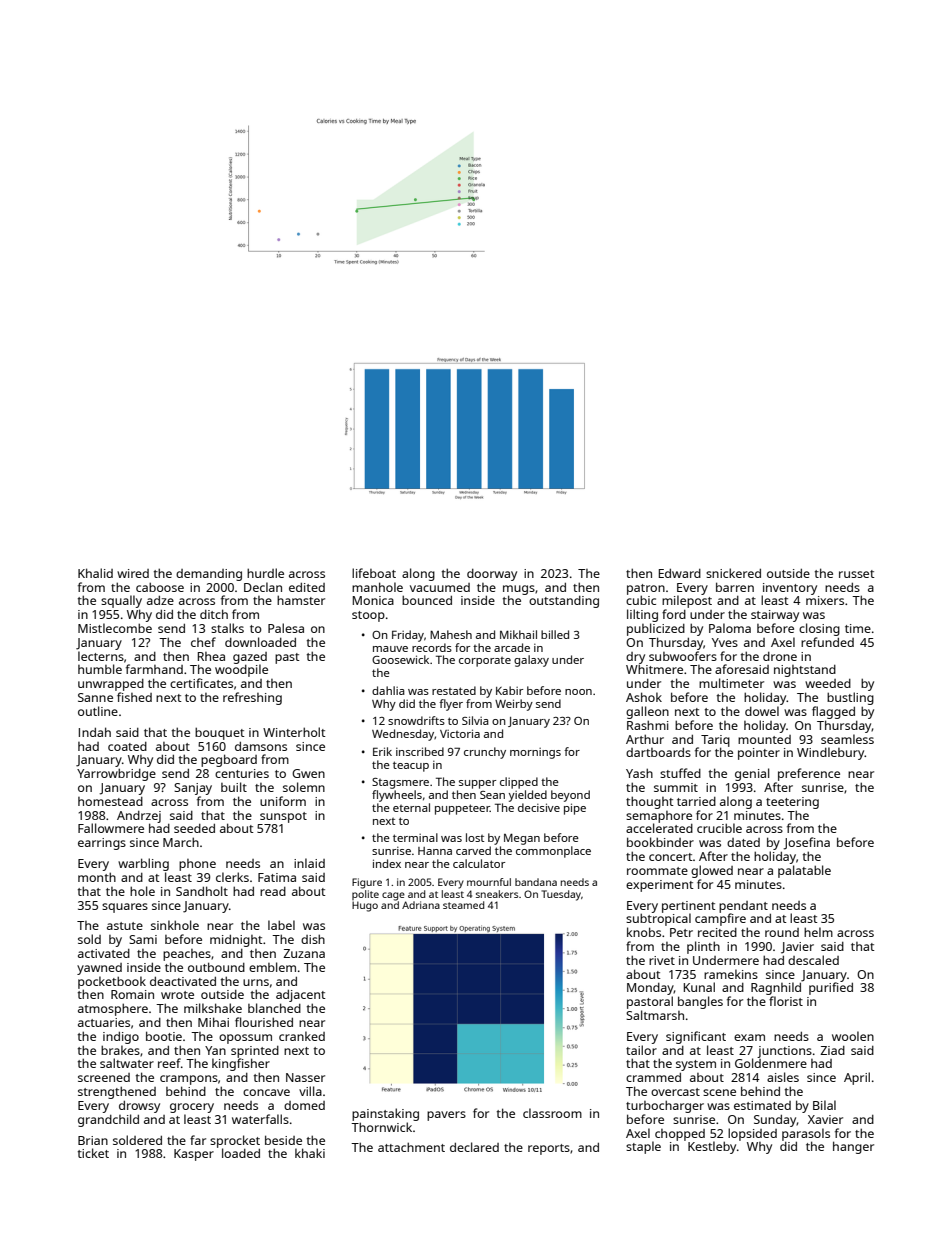 The image size is (952, 1233). What do you see at coordinates (535, 753) in the page?
I see `mornings` at bounding box center [535, 753].
